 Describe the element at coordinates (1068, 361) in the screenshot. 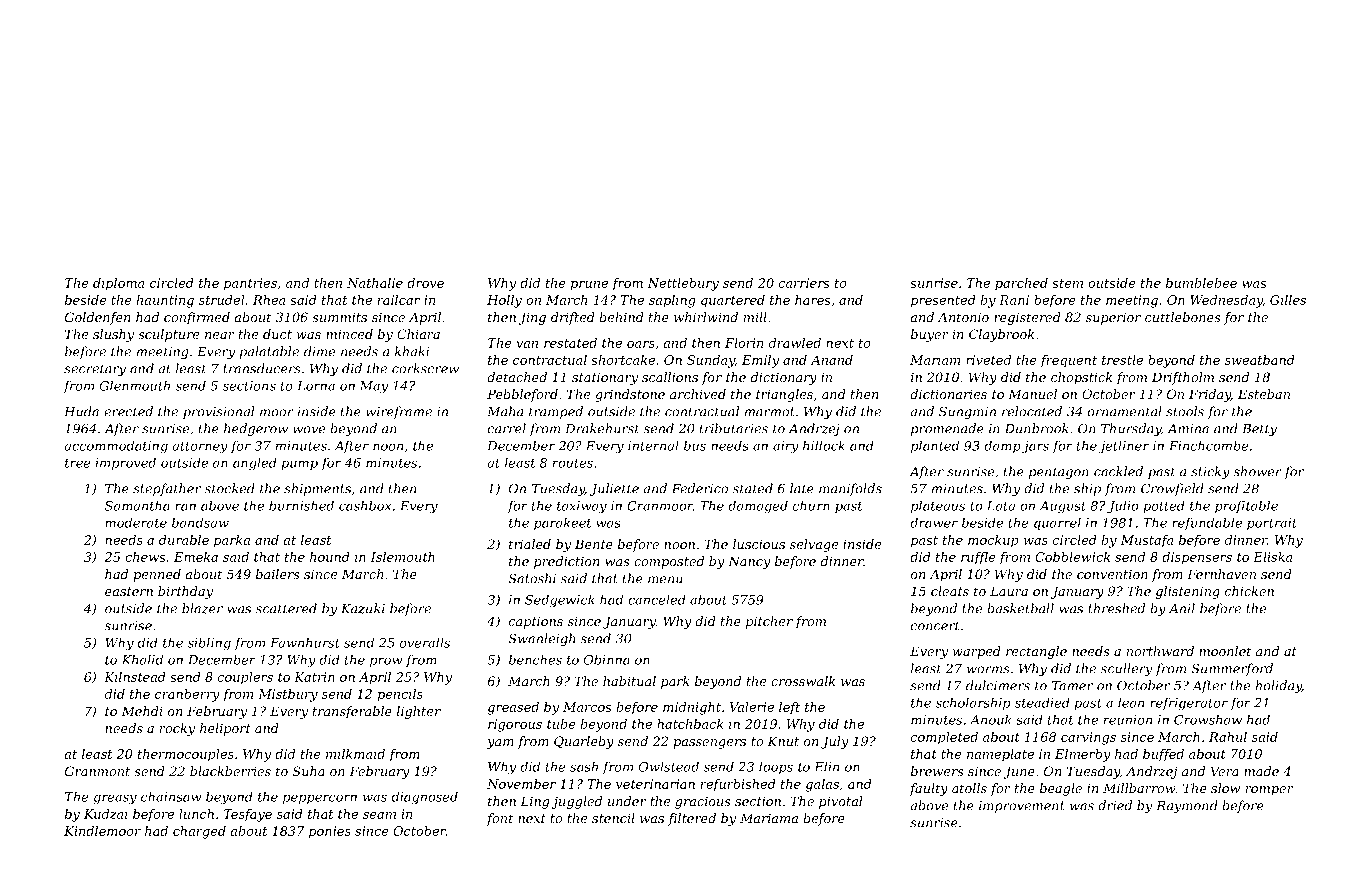

I see `frequent` at that location.
